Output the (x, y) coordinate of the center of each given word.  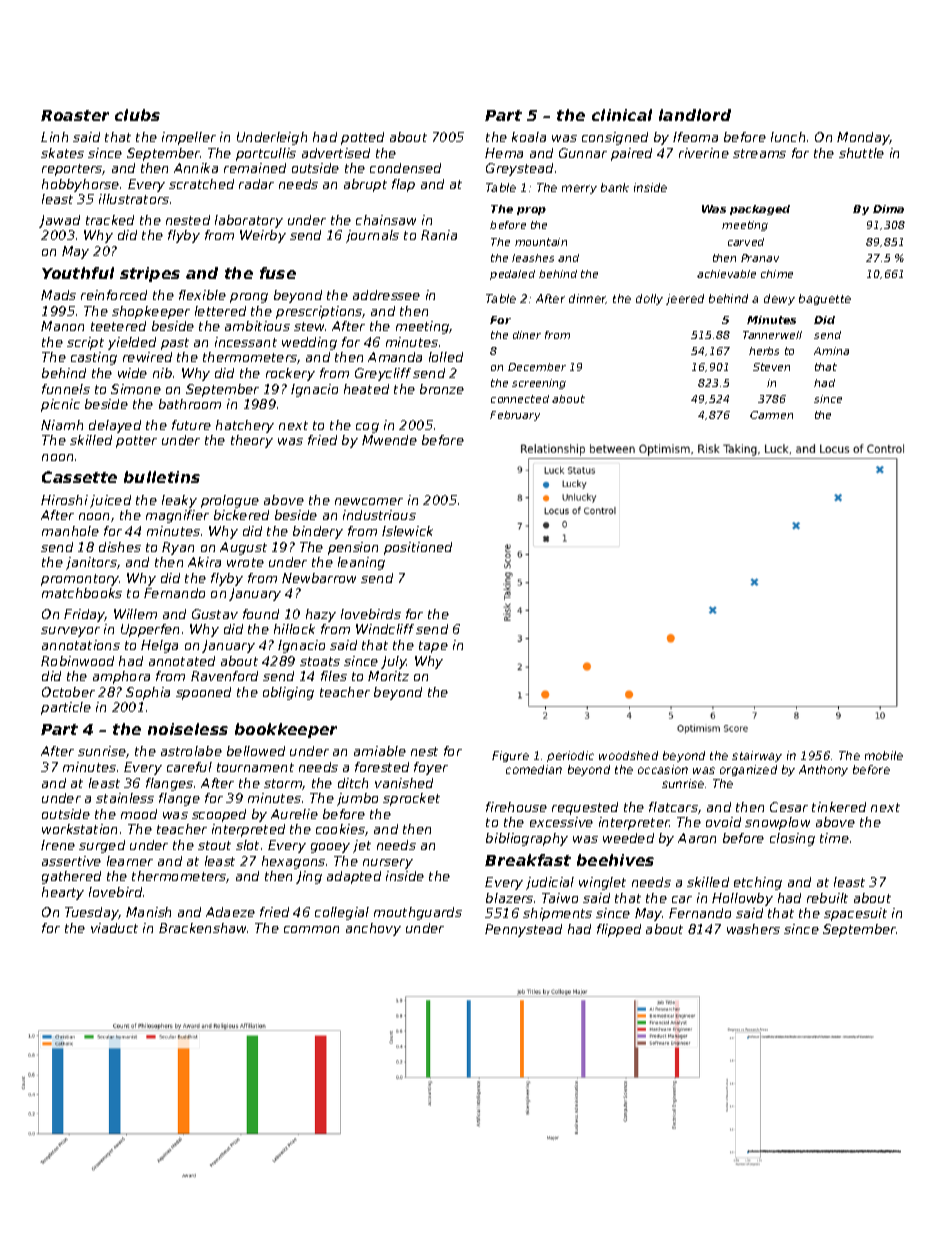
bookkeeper (286, 730)
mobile (884, 755)
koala (529, 137)
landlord (695, 115)
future (191, 425)
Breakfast (528, 860)
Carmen (771, 415)
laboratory (249, 221)
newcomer (369, 501)
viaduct (114, 928)
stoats (320, 661)
